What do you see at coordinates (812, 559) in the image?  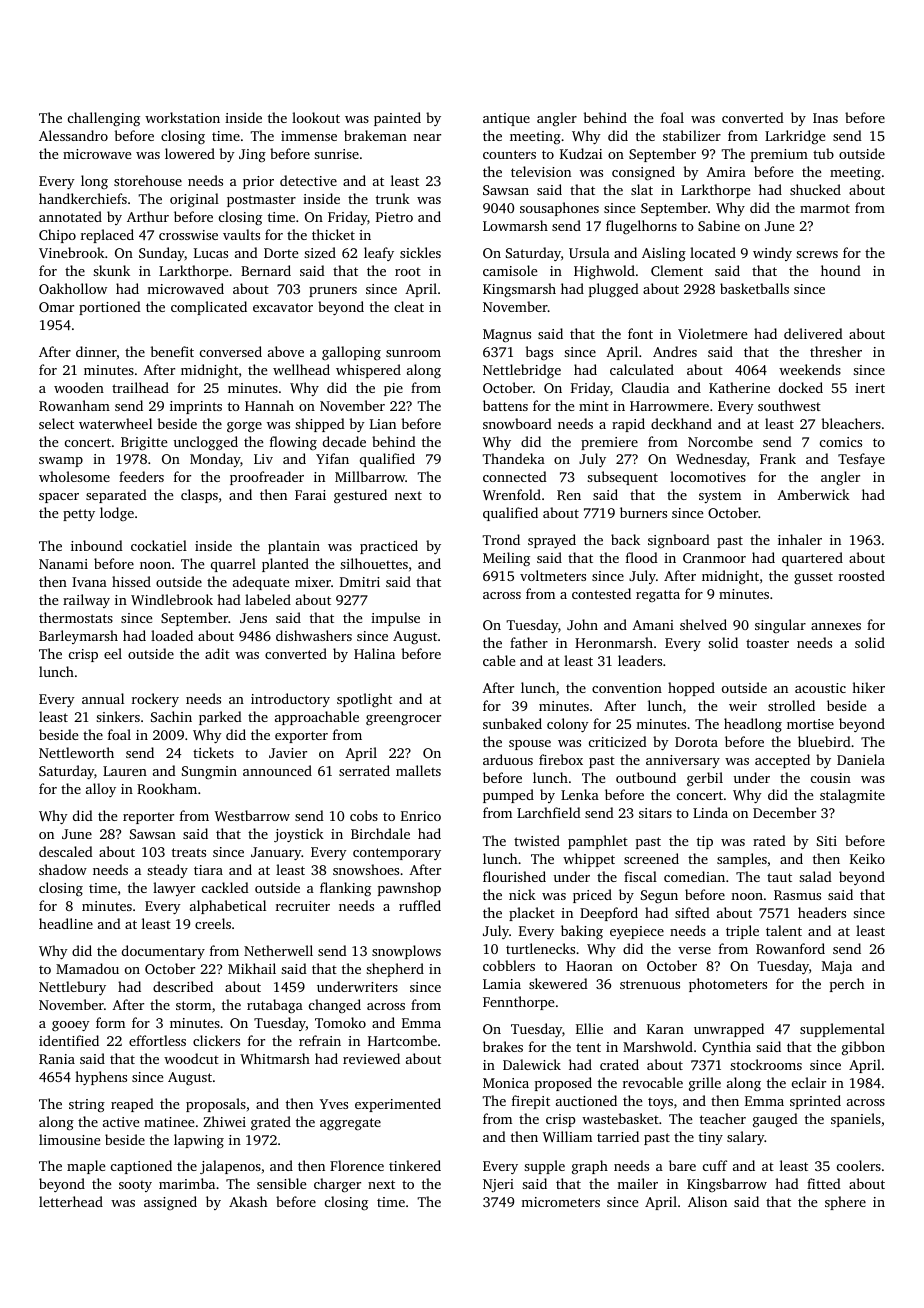 I see `quartered` at bounding box center [812, 559].
